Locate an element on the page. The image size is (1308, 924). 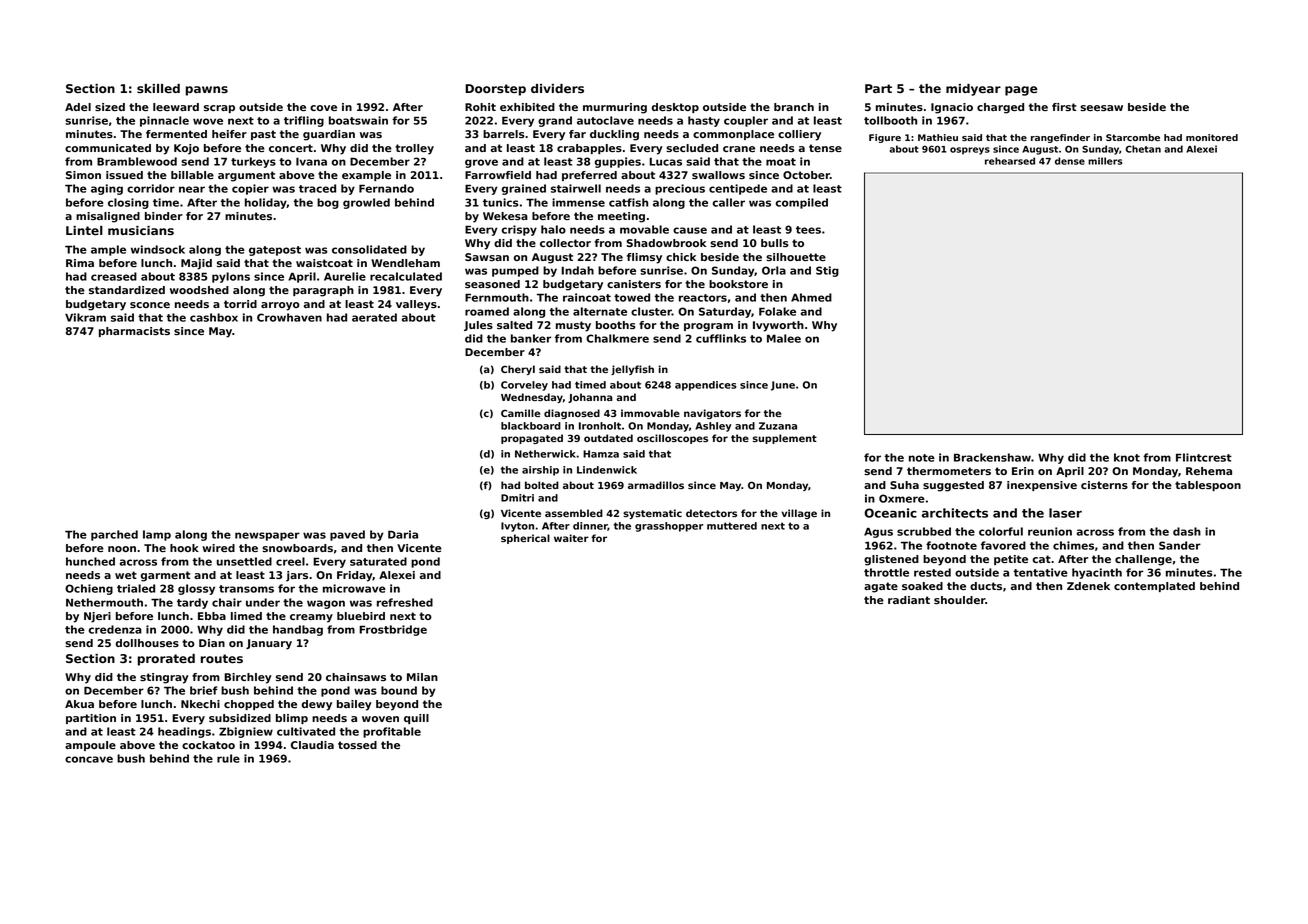
desktop is located at coordinates (675, 108).
